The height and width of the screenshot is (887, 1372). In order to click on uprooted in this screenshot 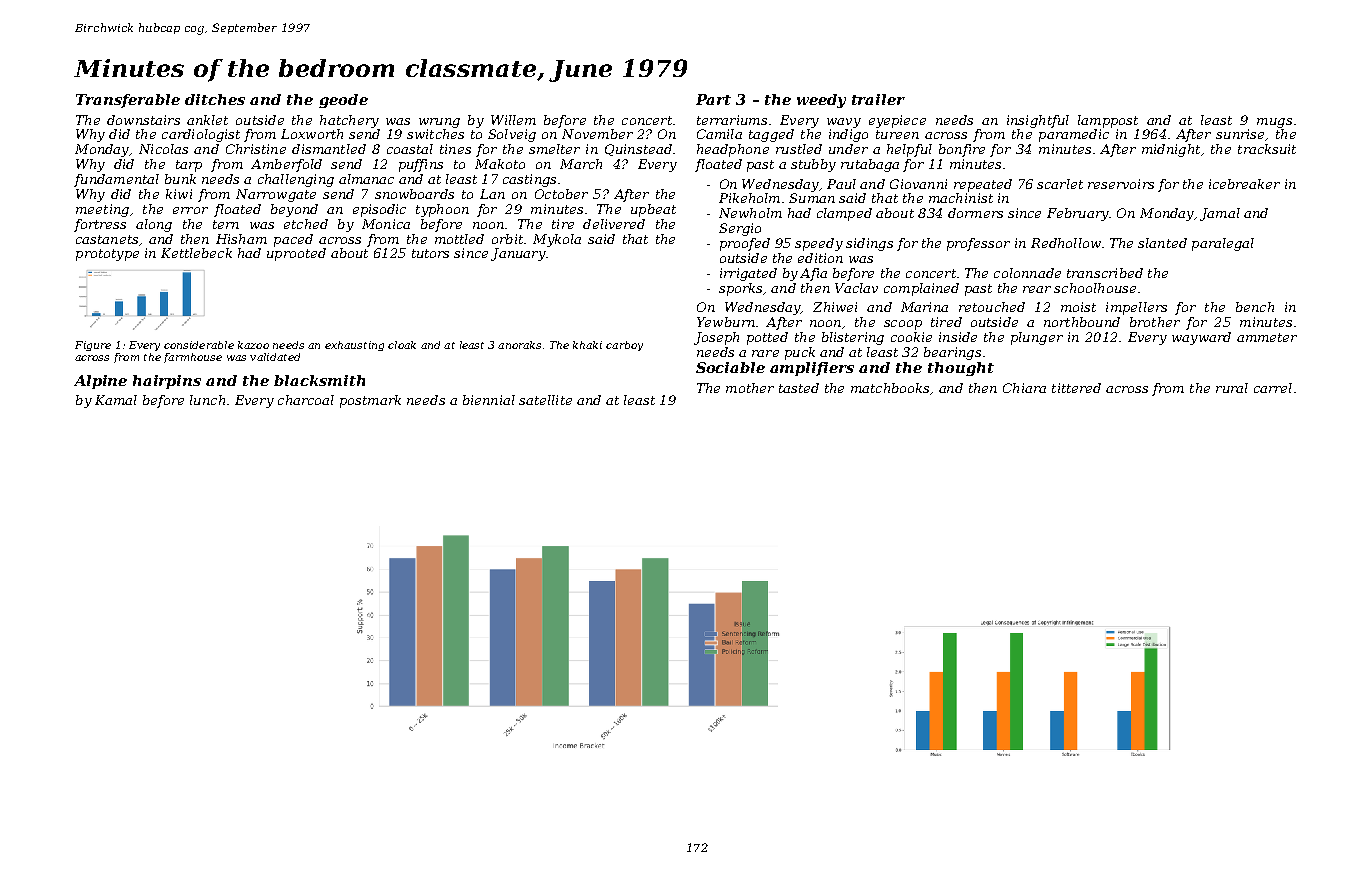, I will do `click(296, 254)`.
